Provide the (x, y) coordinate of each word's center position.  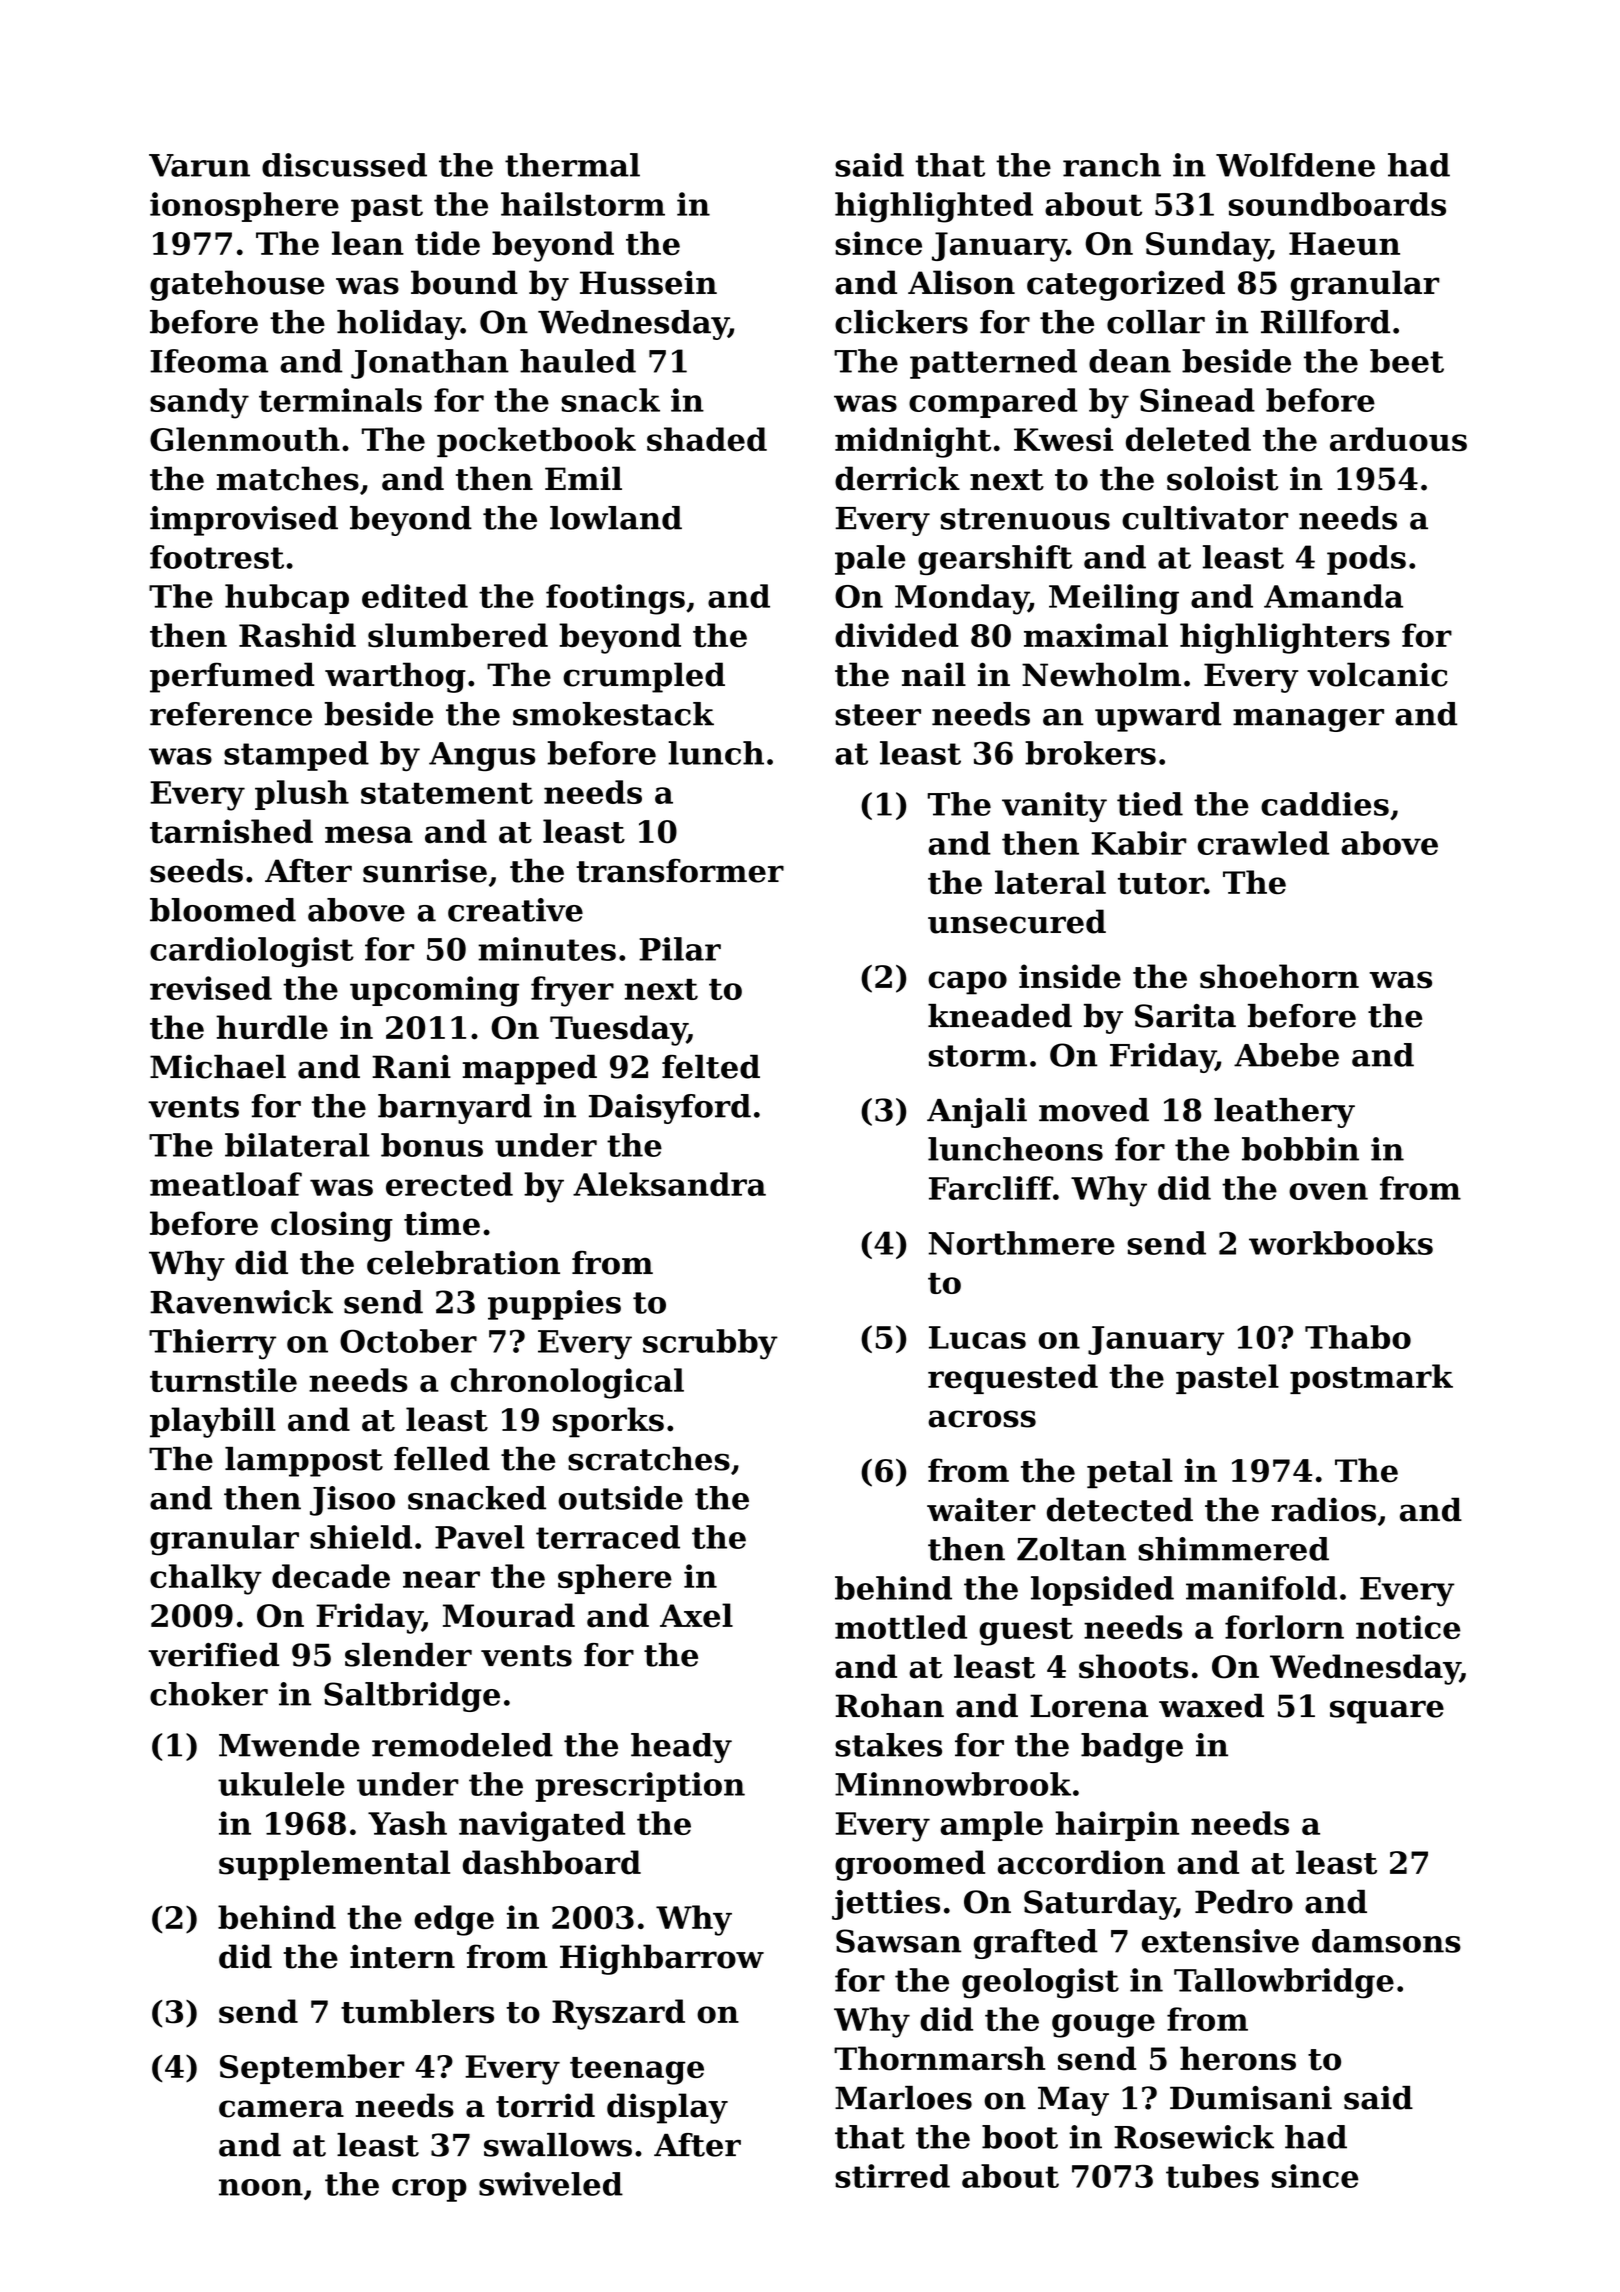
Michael (218, 1066)
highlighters (1285, 638)
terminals (340, 400)
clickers (901, 322)
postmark (1371, 1379)
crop (429, 2190)
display (667, 2108)
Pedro (1244, 1902)
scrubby (710, 1344)
